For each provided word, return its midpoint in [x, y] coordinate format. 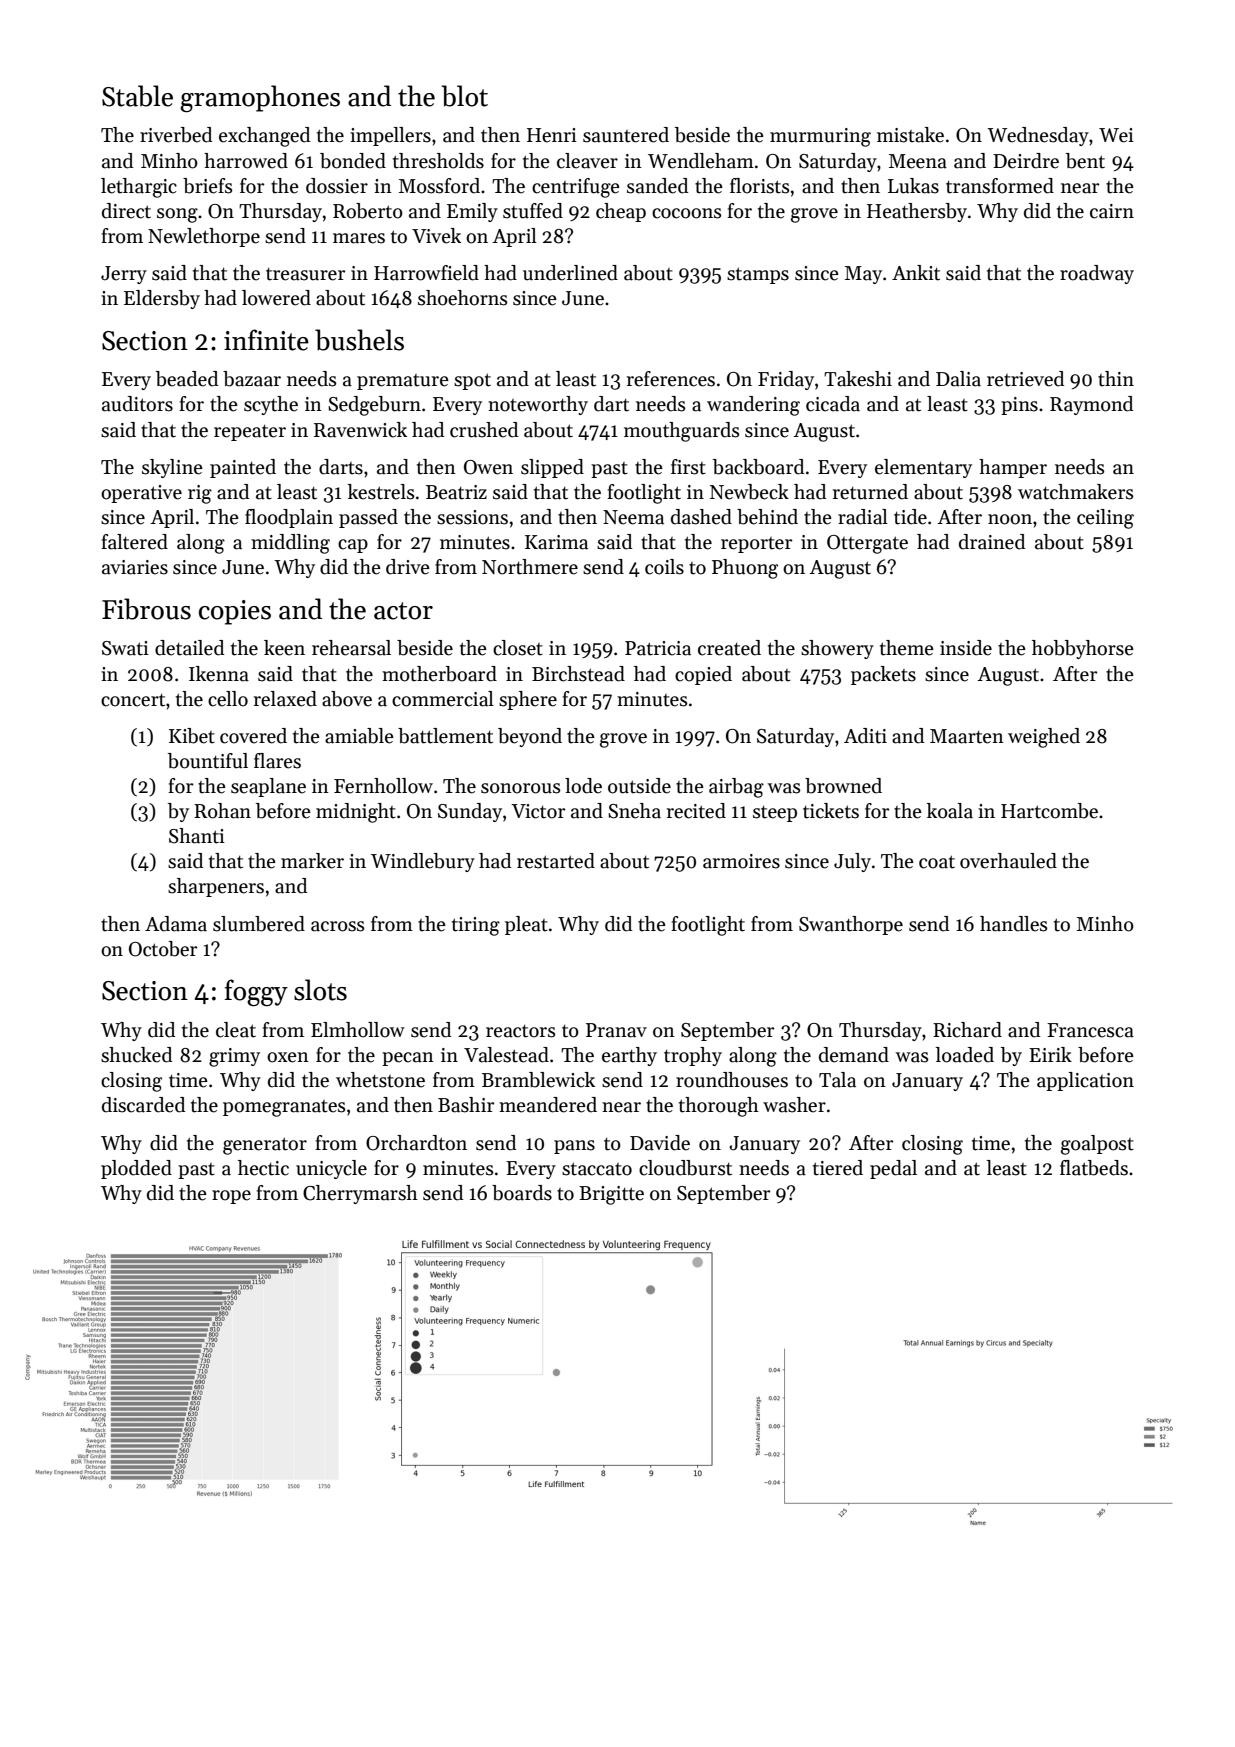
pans [574, 1147]
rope [231, 1197]
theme [907, 648]
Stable [137, 96]
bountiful [208, 761]
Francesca [1090, 1030]
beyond [530, 737]
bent [1085, 161]
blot [464, 96]
